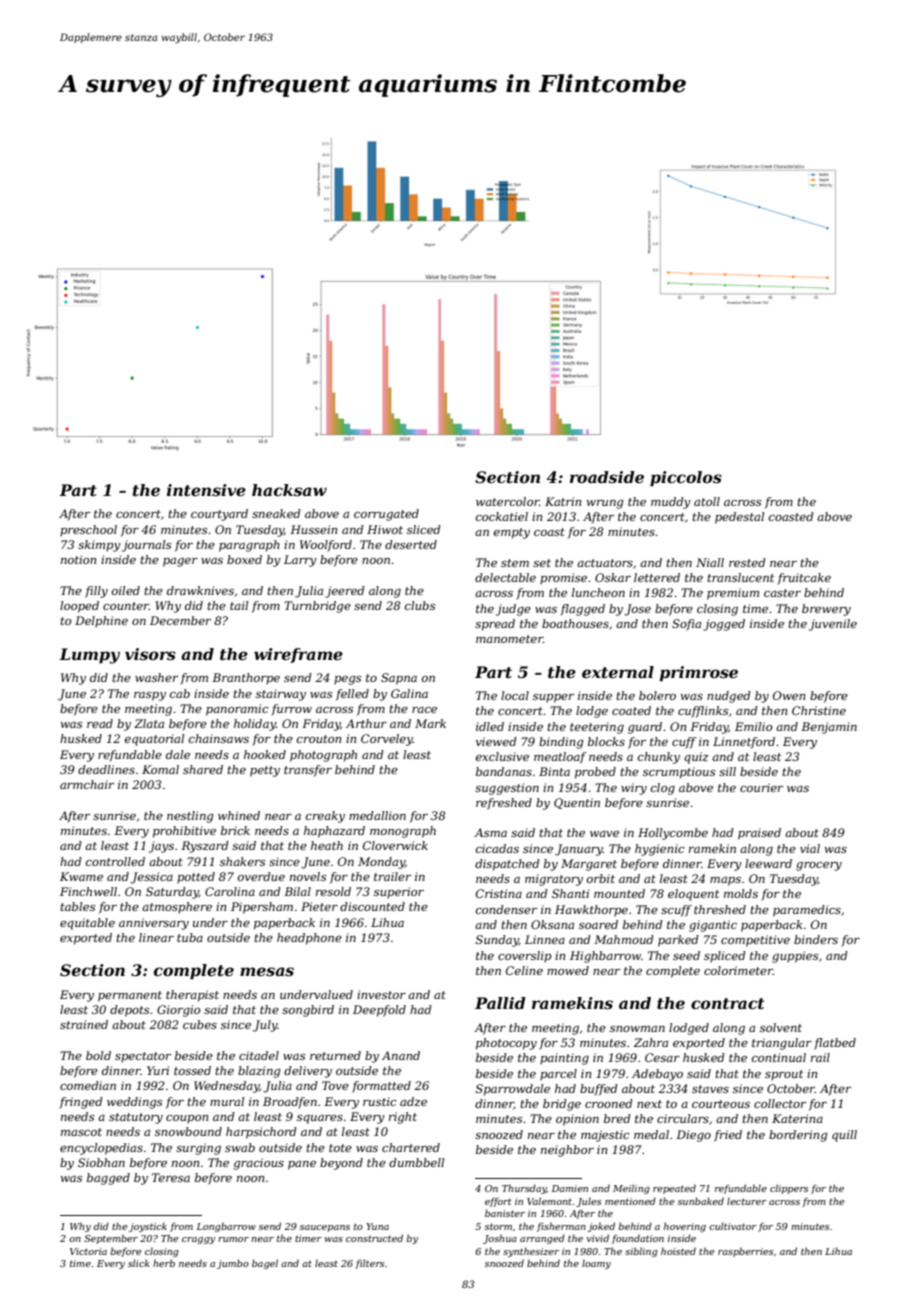 Image resolution: width=924 pixels, height=1308 pixels. Describe the element at coordinates (502, 516) in the page. I see `cockatiel` at that location.
